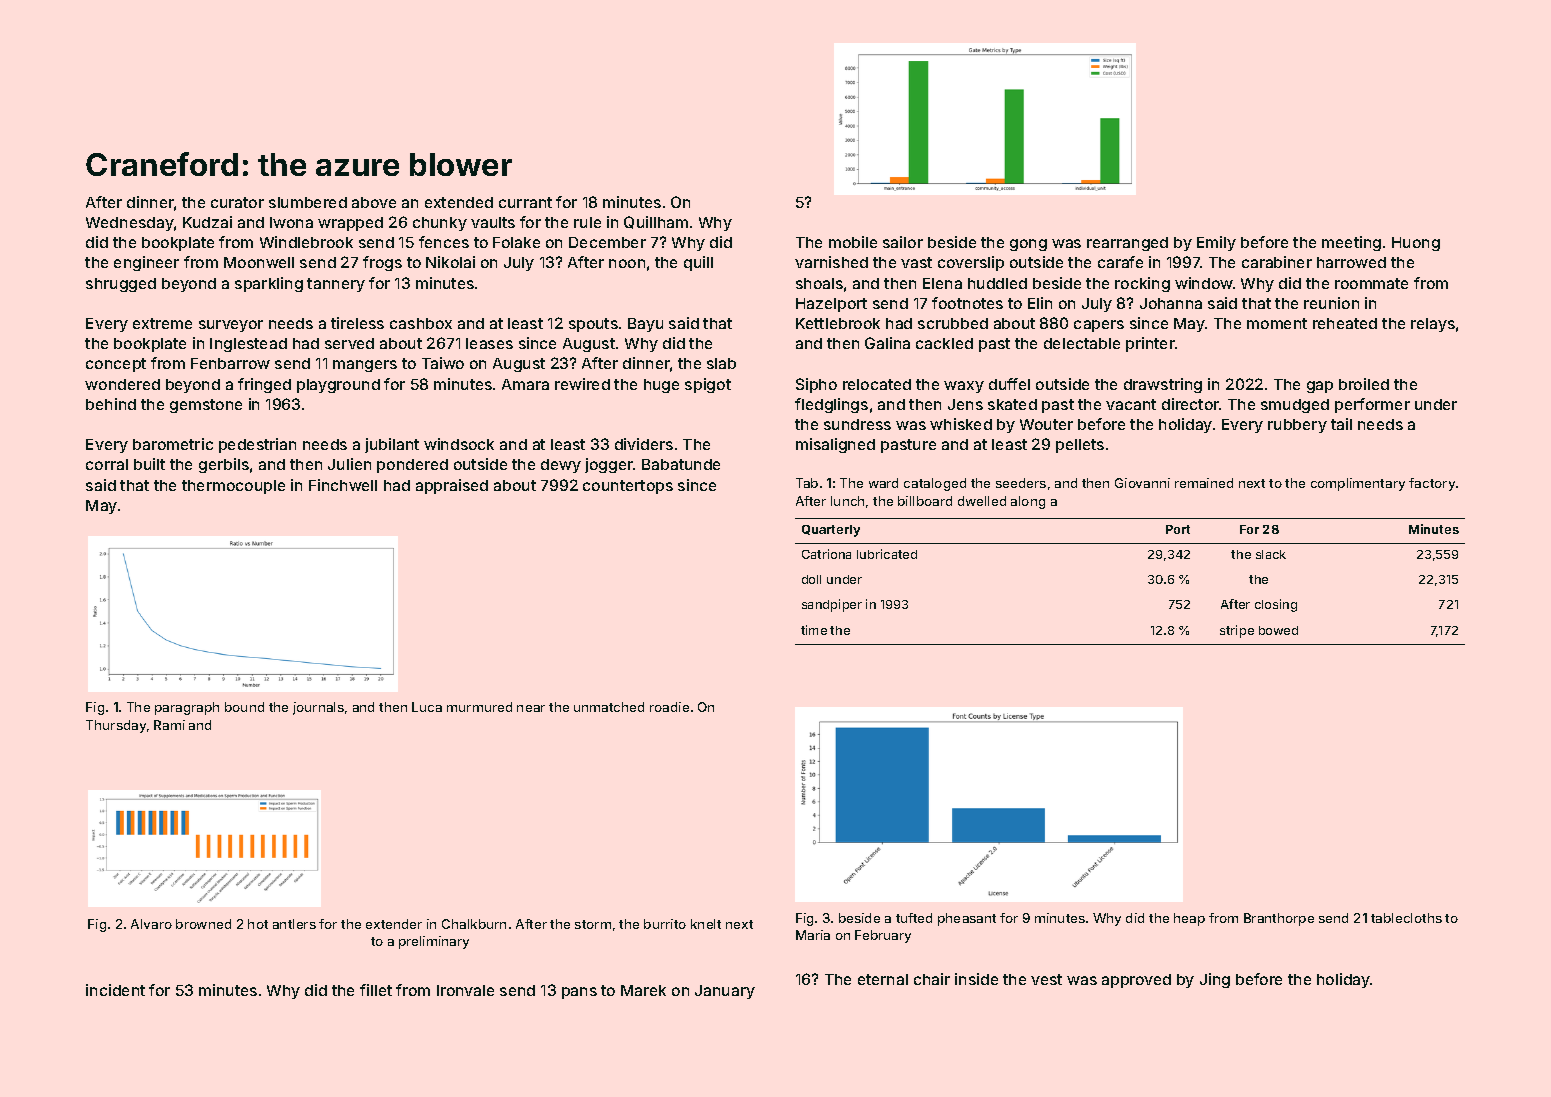 Image resolution: width=1551 pixels, height=1097 pixels. I want to click on above, so click(374, 202).
